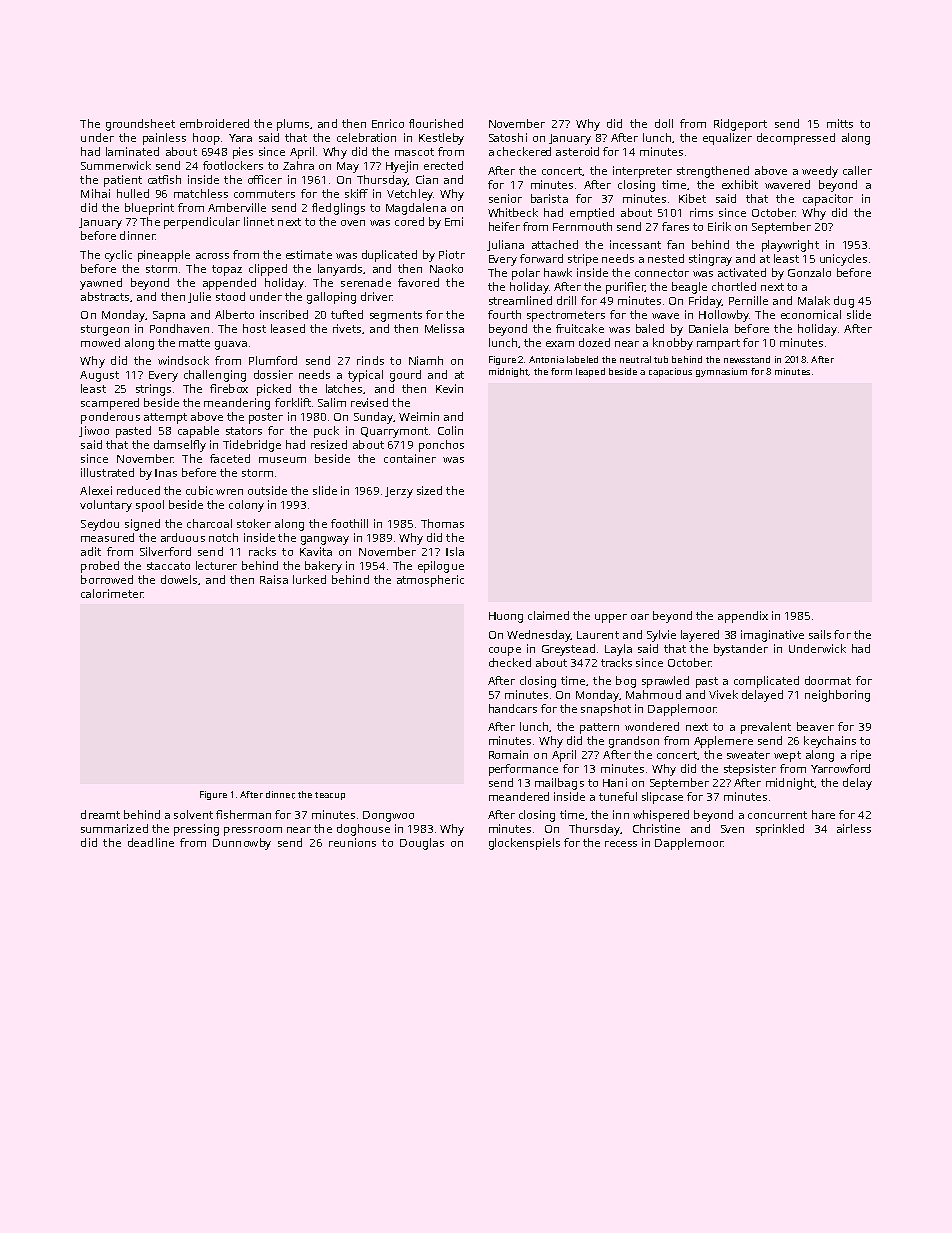 This image has height=1233, width=952. I want to click on teacup, so click(330, 796).
